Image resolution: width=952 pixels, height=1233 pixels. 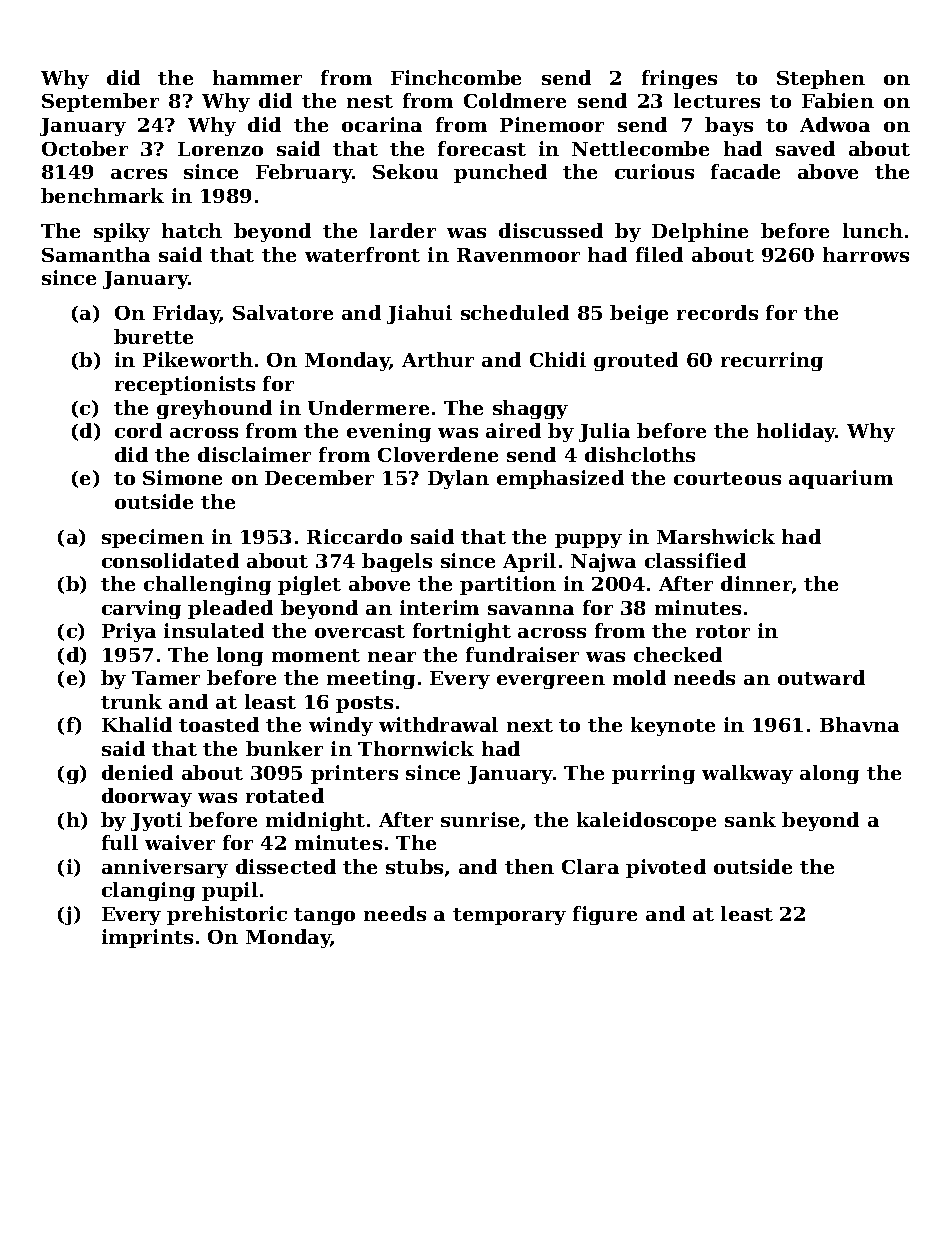 What do you see at coordinates (518, 255) in the screenshot?
I see `Ravenmoor` at bounding box center [518, 255].
